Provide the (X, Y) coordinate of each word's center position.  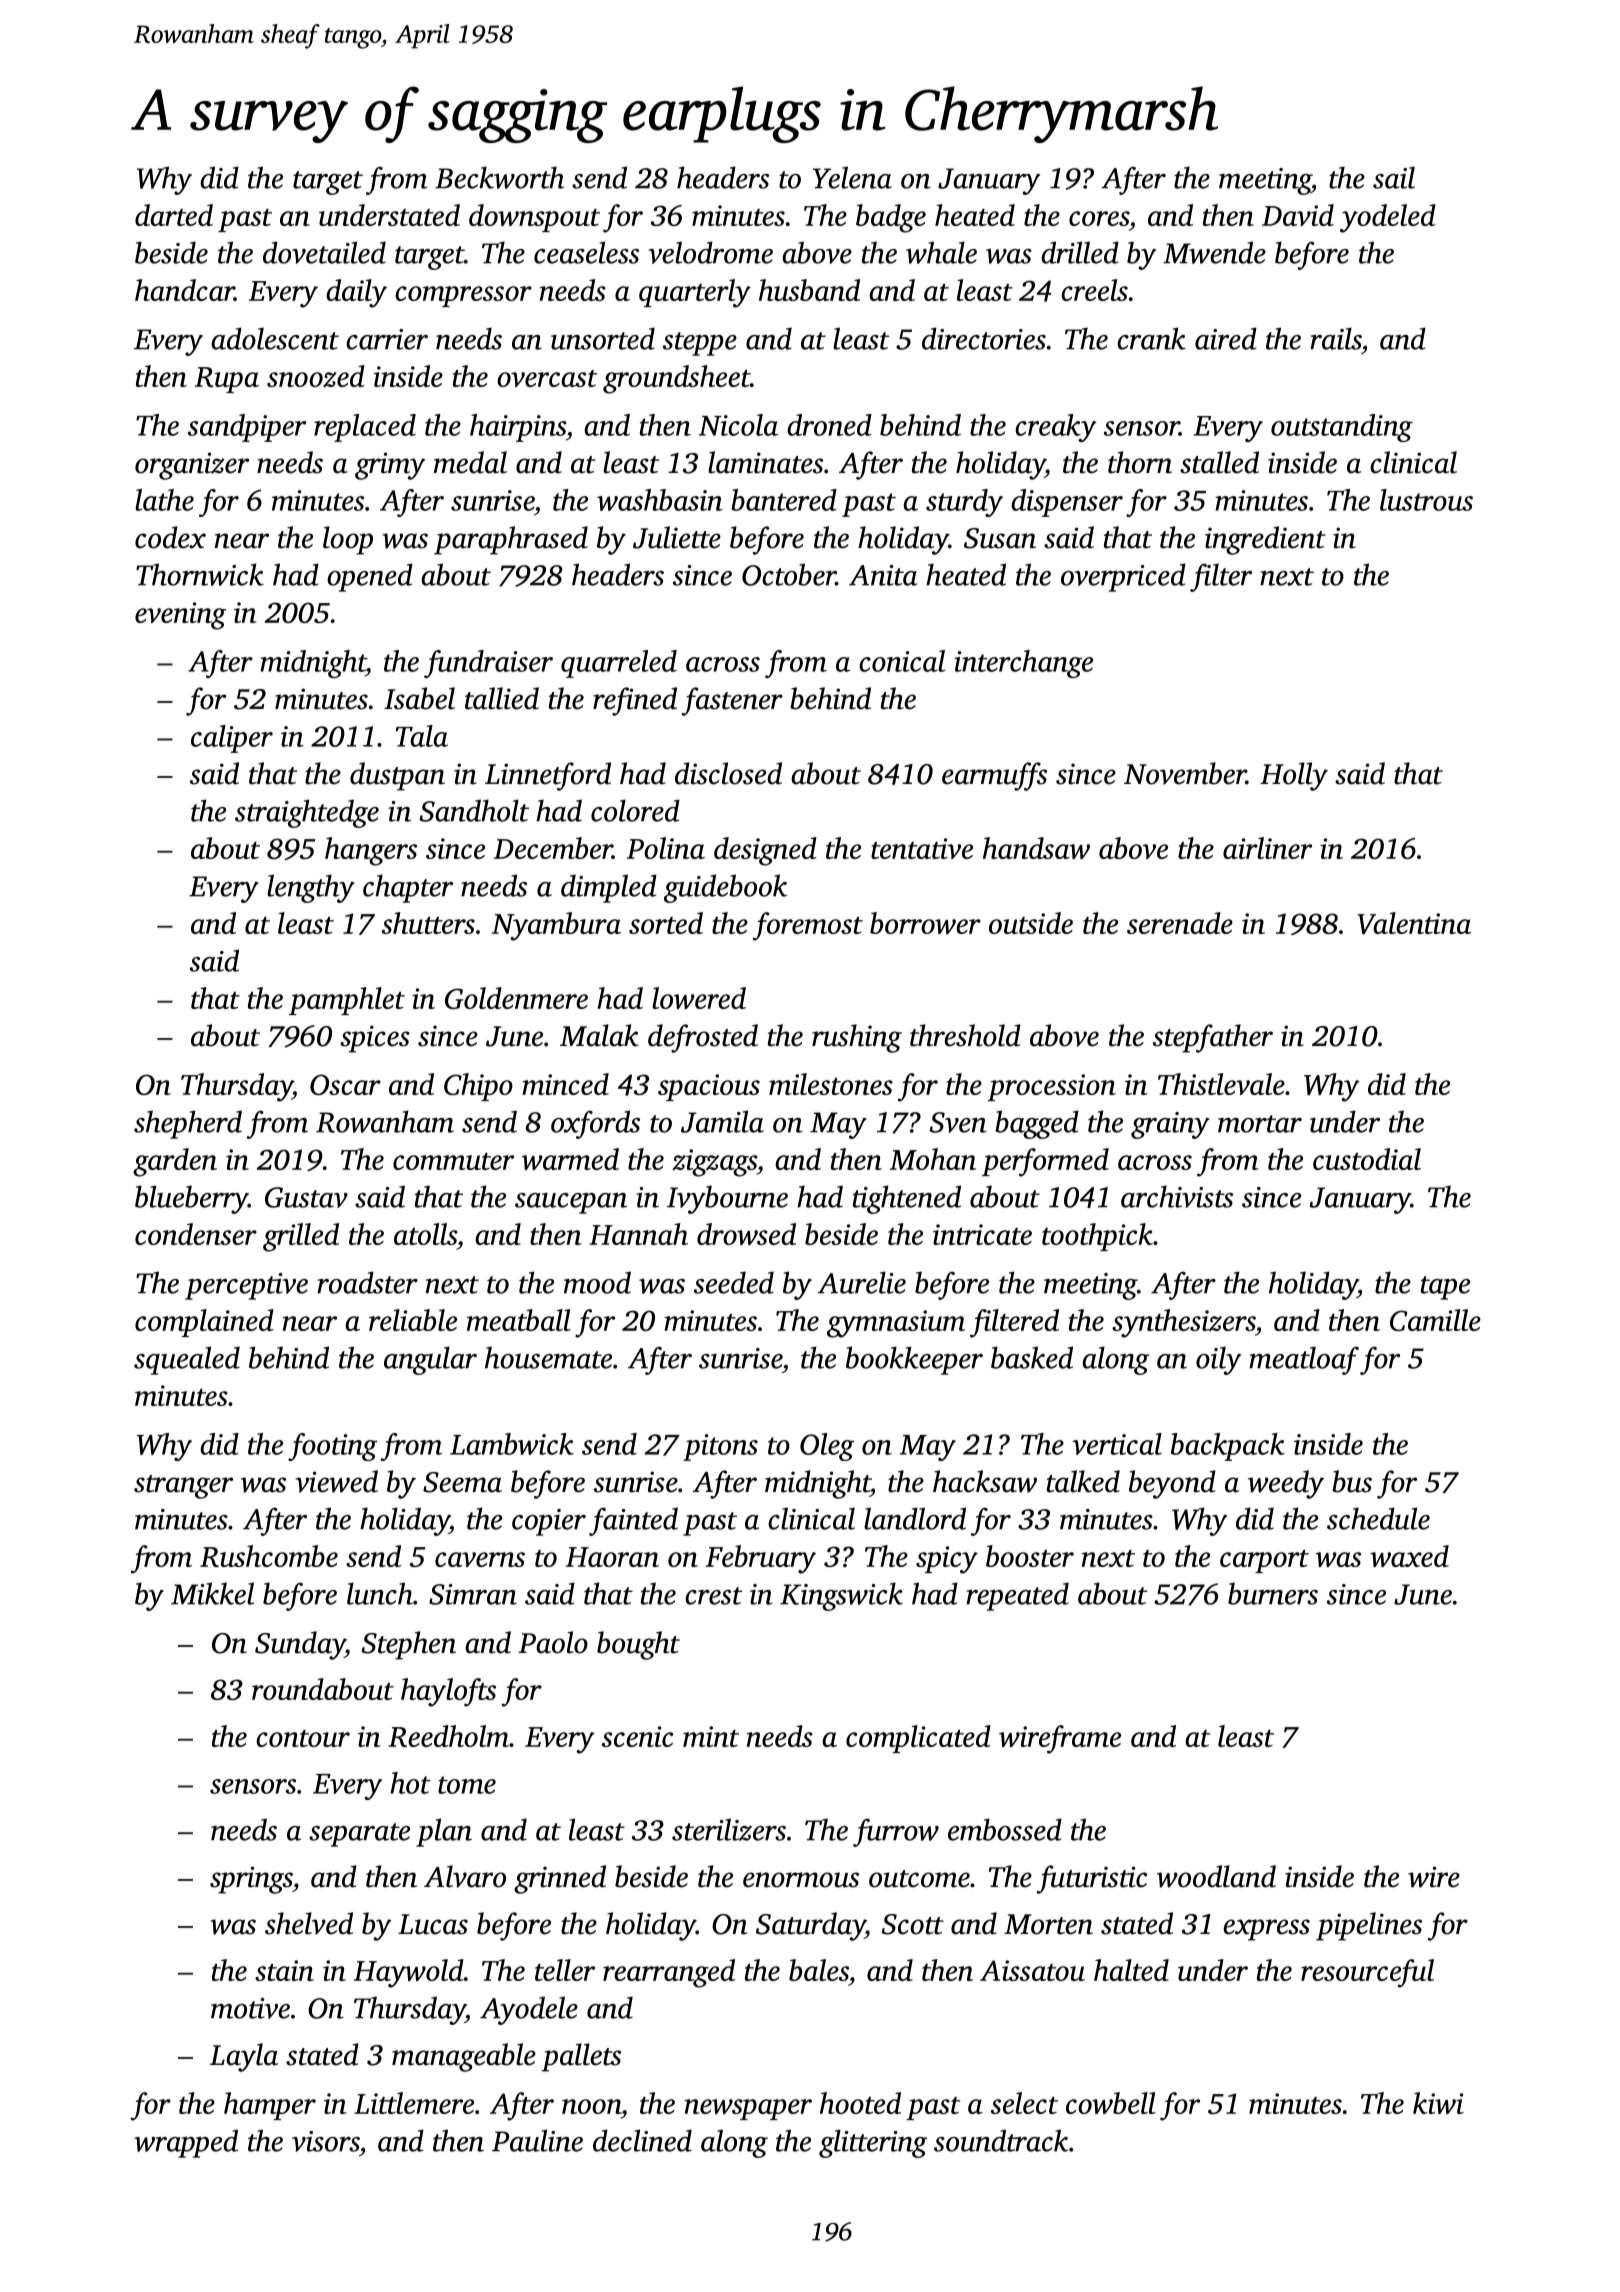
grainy (1170, 1125)
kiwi (1438, 2103)
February (761, 1559)
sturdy (964, 503)
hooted (860, 2103)
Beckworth (499, 177)
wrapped (186, 2143)
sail (1394, 177)
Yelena (852, 177)
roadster (367, 1282)
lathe (164, 500)
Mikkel (212, 1593)
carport (1264, 1561)
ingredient (1265, 540)
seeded (734, 1282)
